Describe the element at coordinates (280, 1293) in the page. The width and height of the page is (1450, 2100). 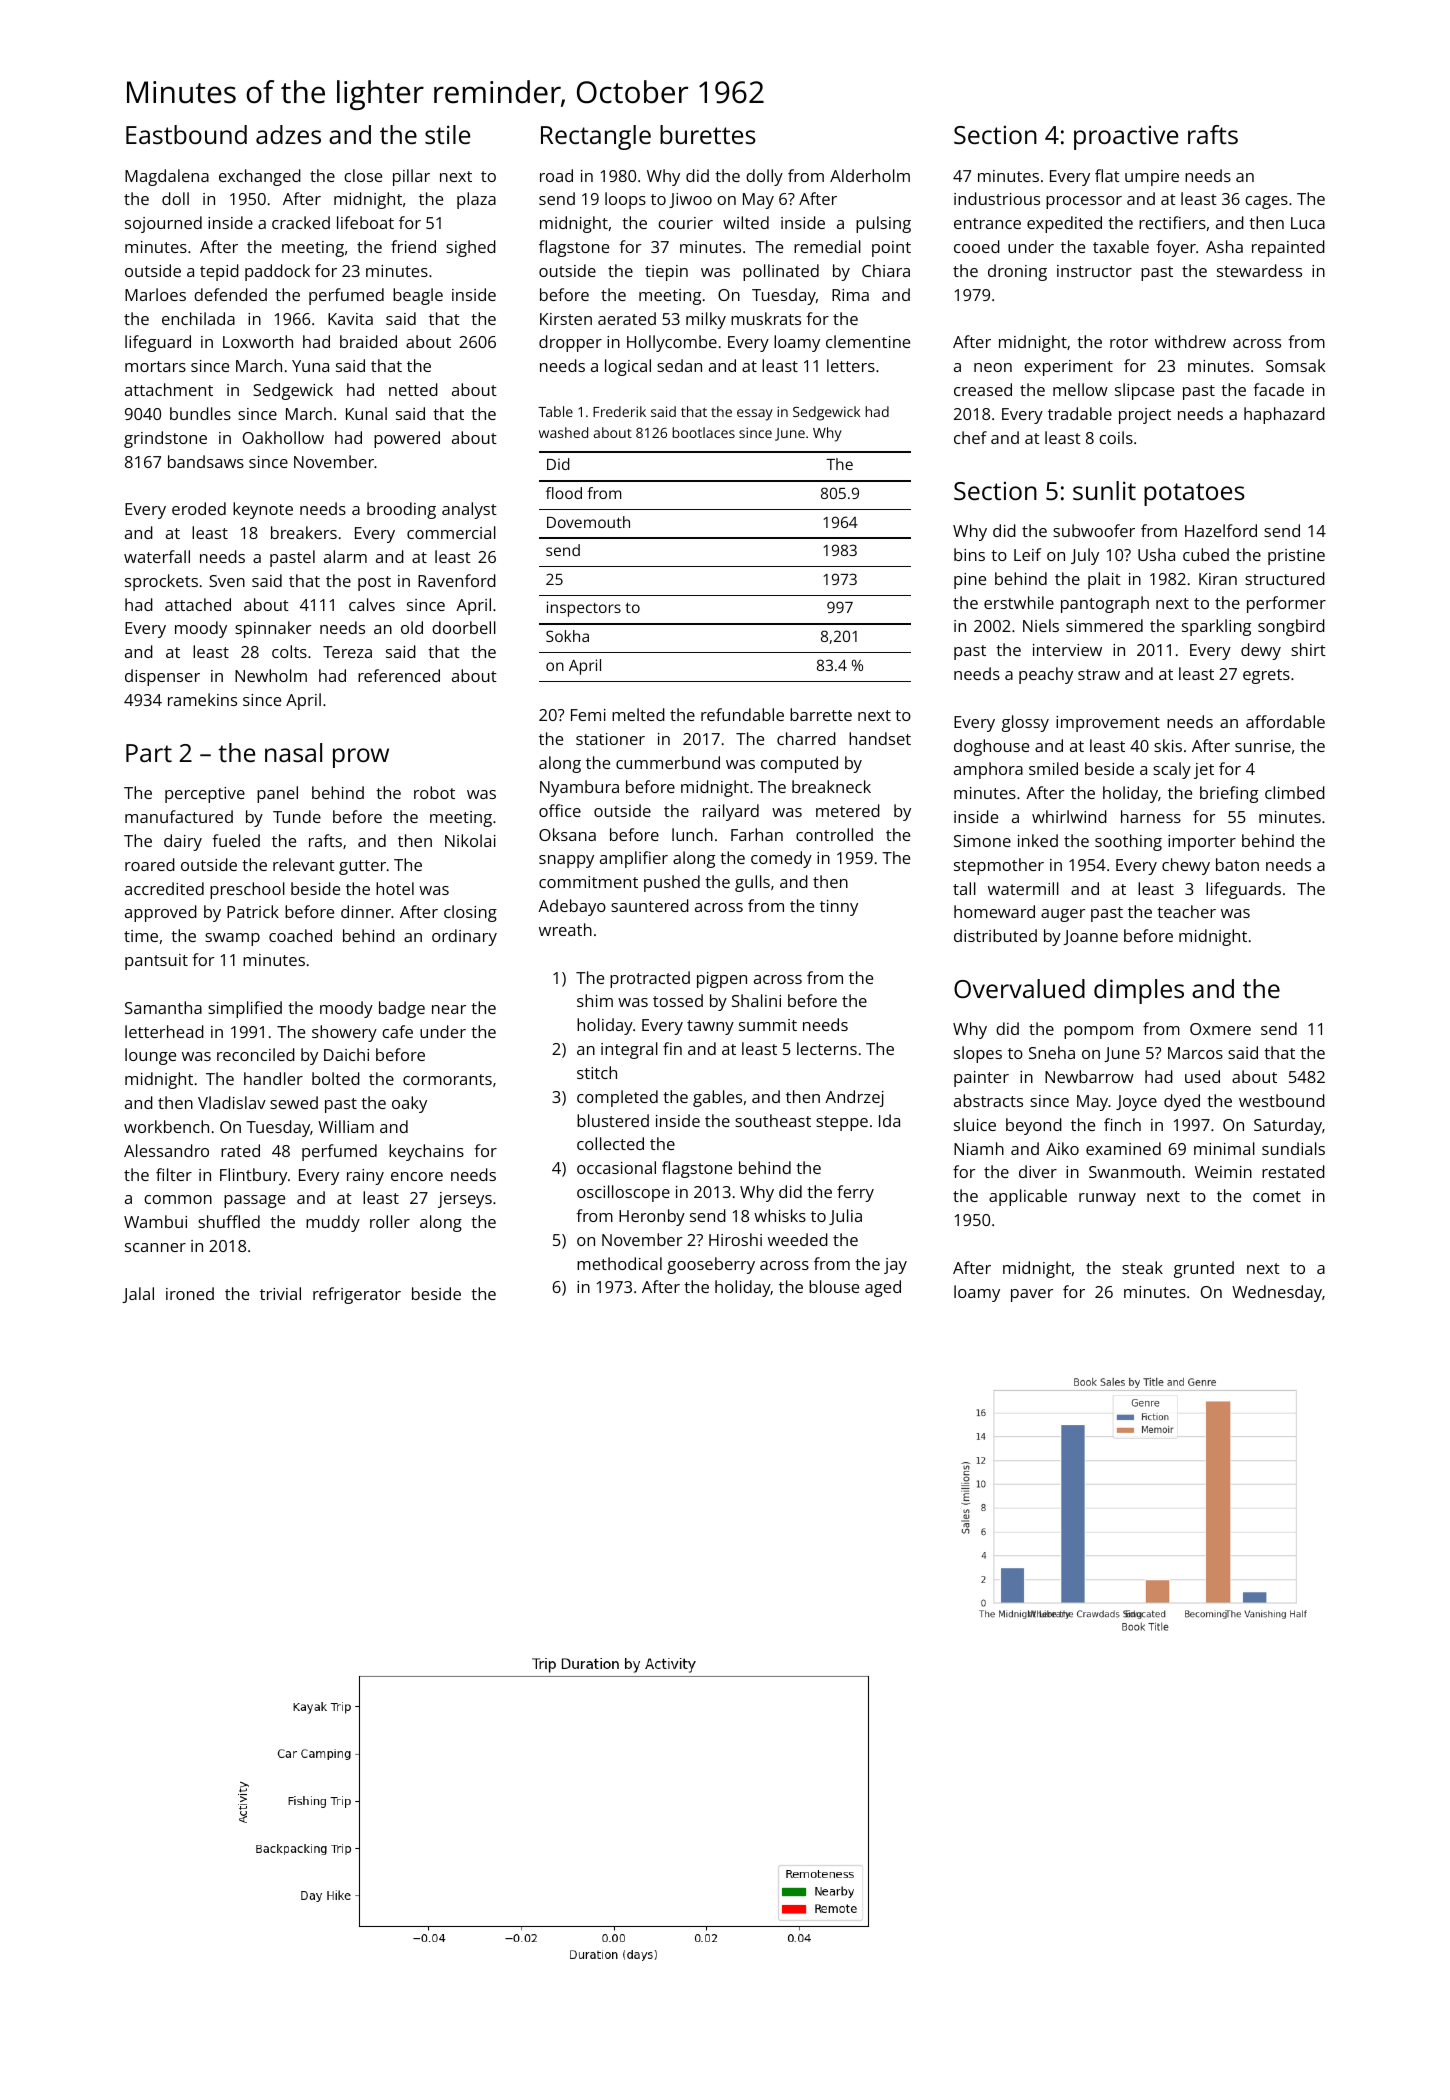
I see `trivial` at that location.
